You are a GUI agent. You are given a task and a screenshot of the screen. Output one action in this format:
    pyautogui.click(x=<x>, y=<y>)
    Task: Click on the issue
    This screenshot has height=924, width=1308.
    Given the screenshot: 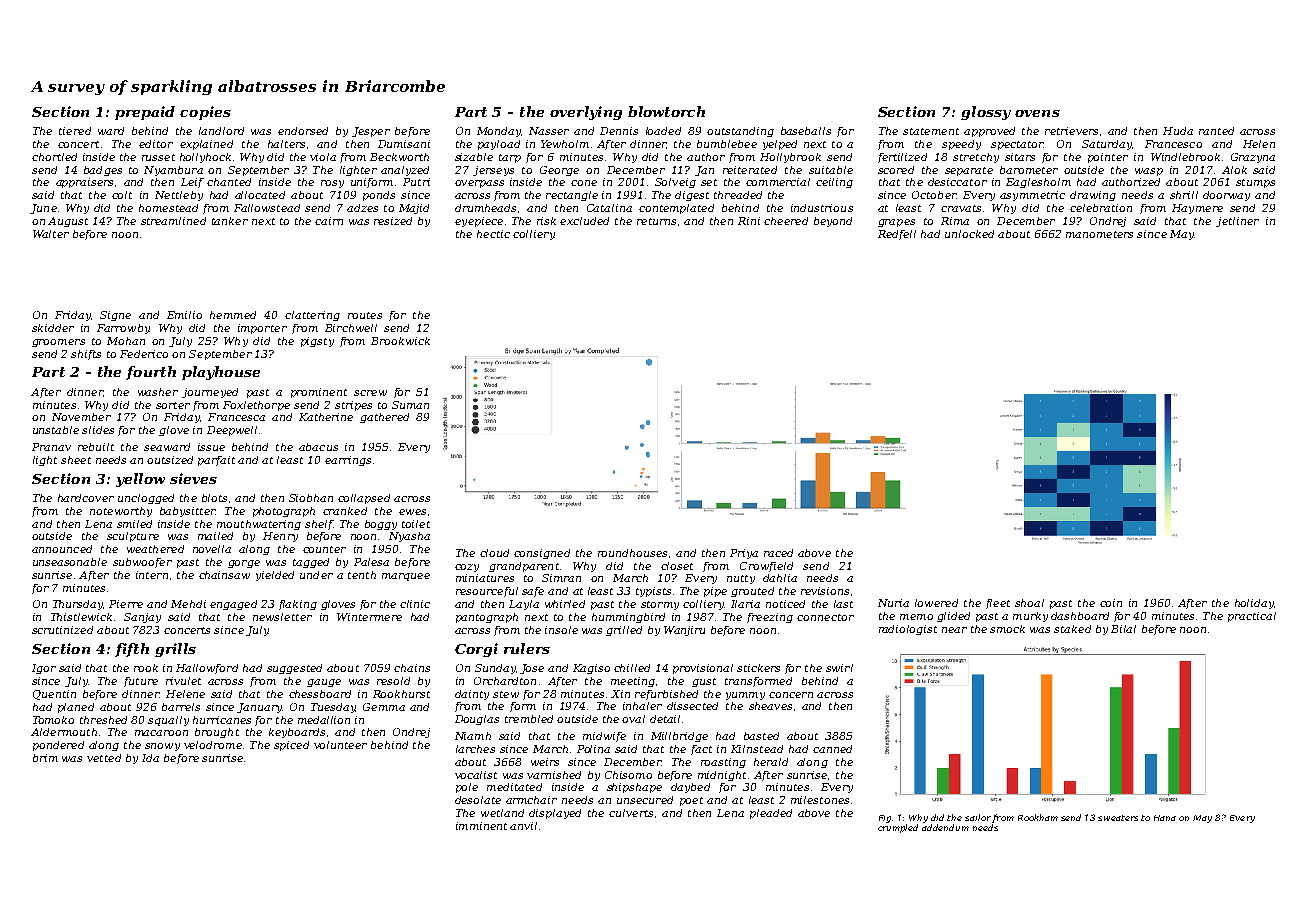 What is the action you would take?
    pyautogui.click(x=211, y=447)
